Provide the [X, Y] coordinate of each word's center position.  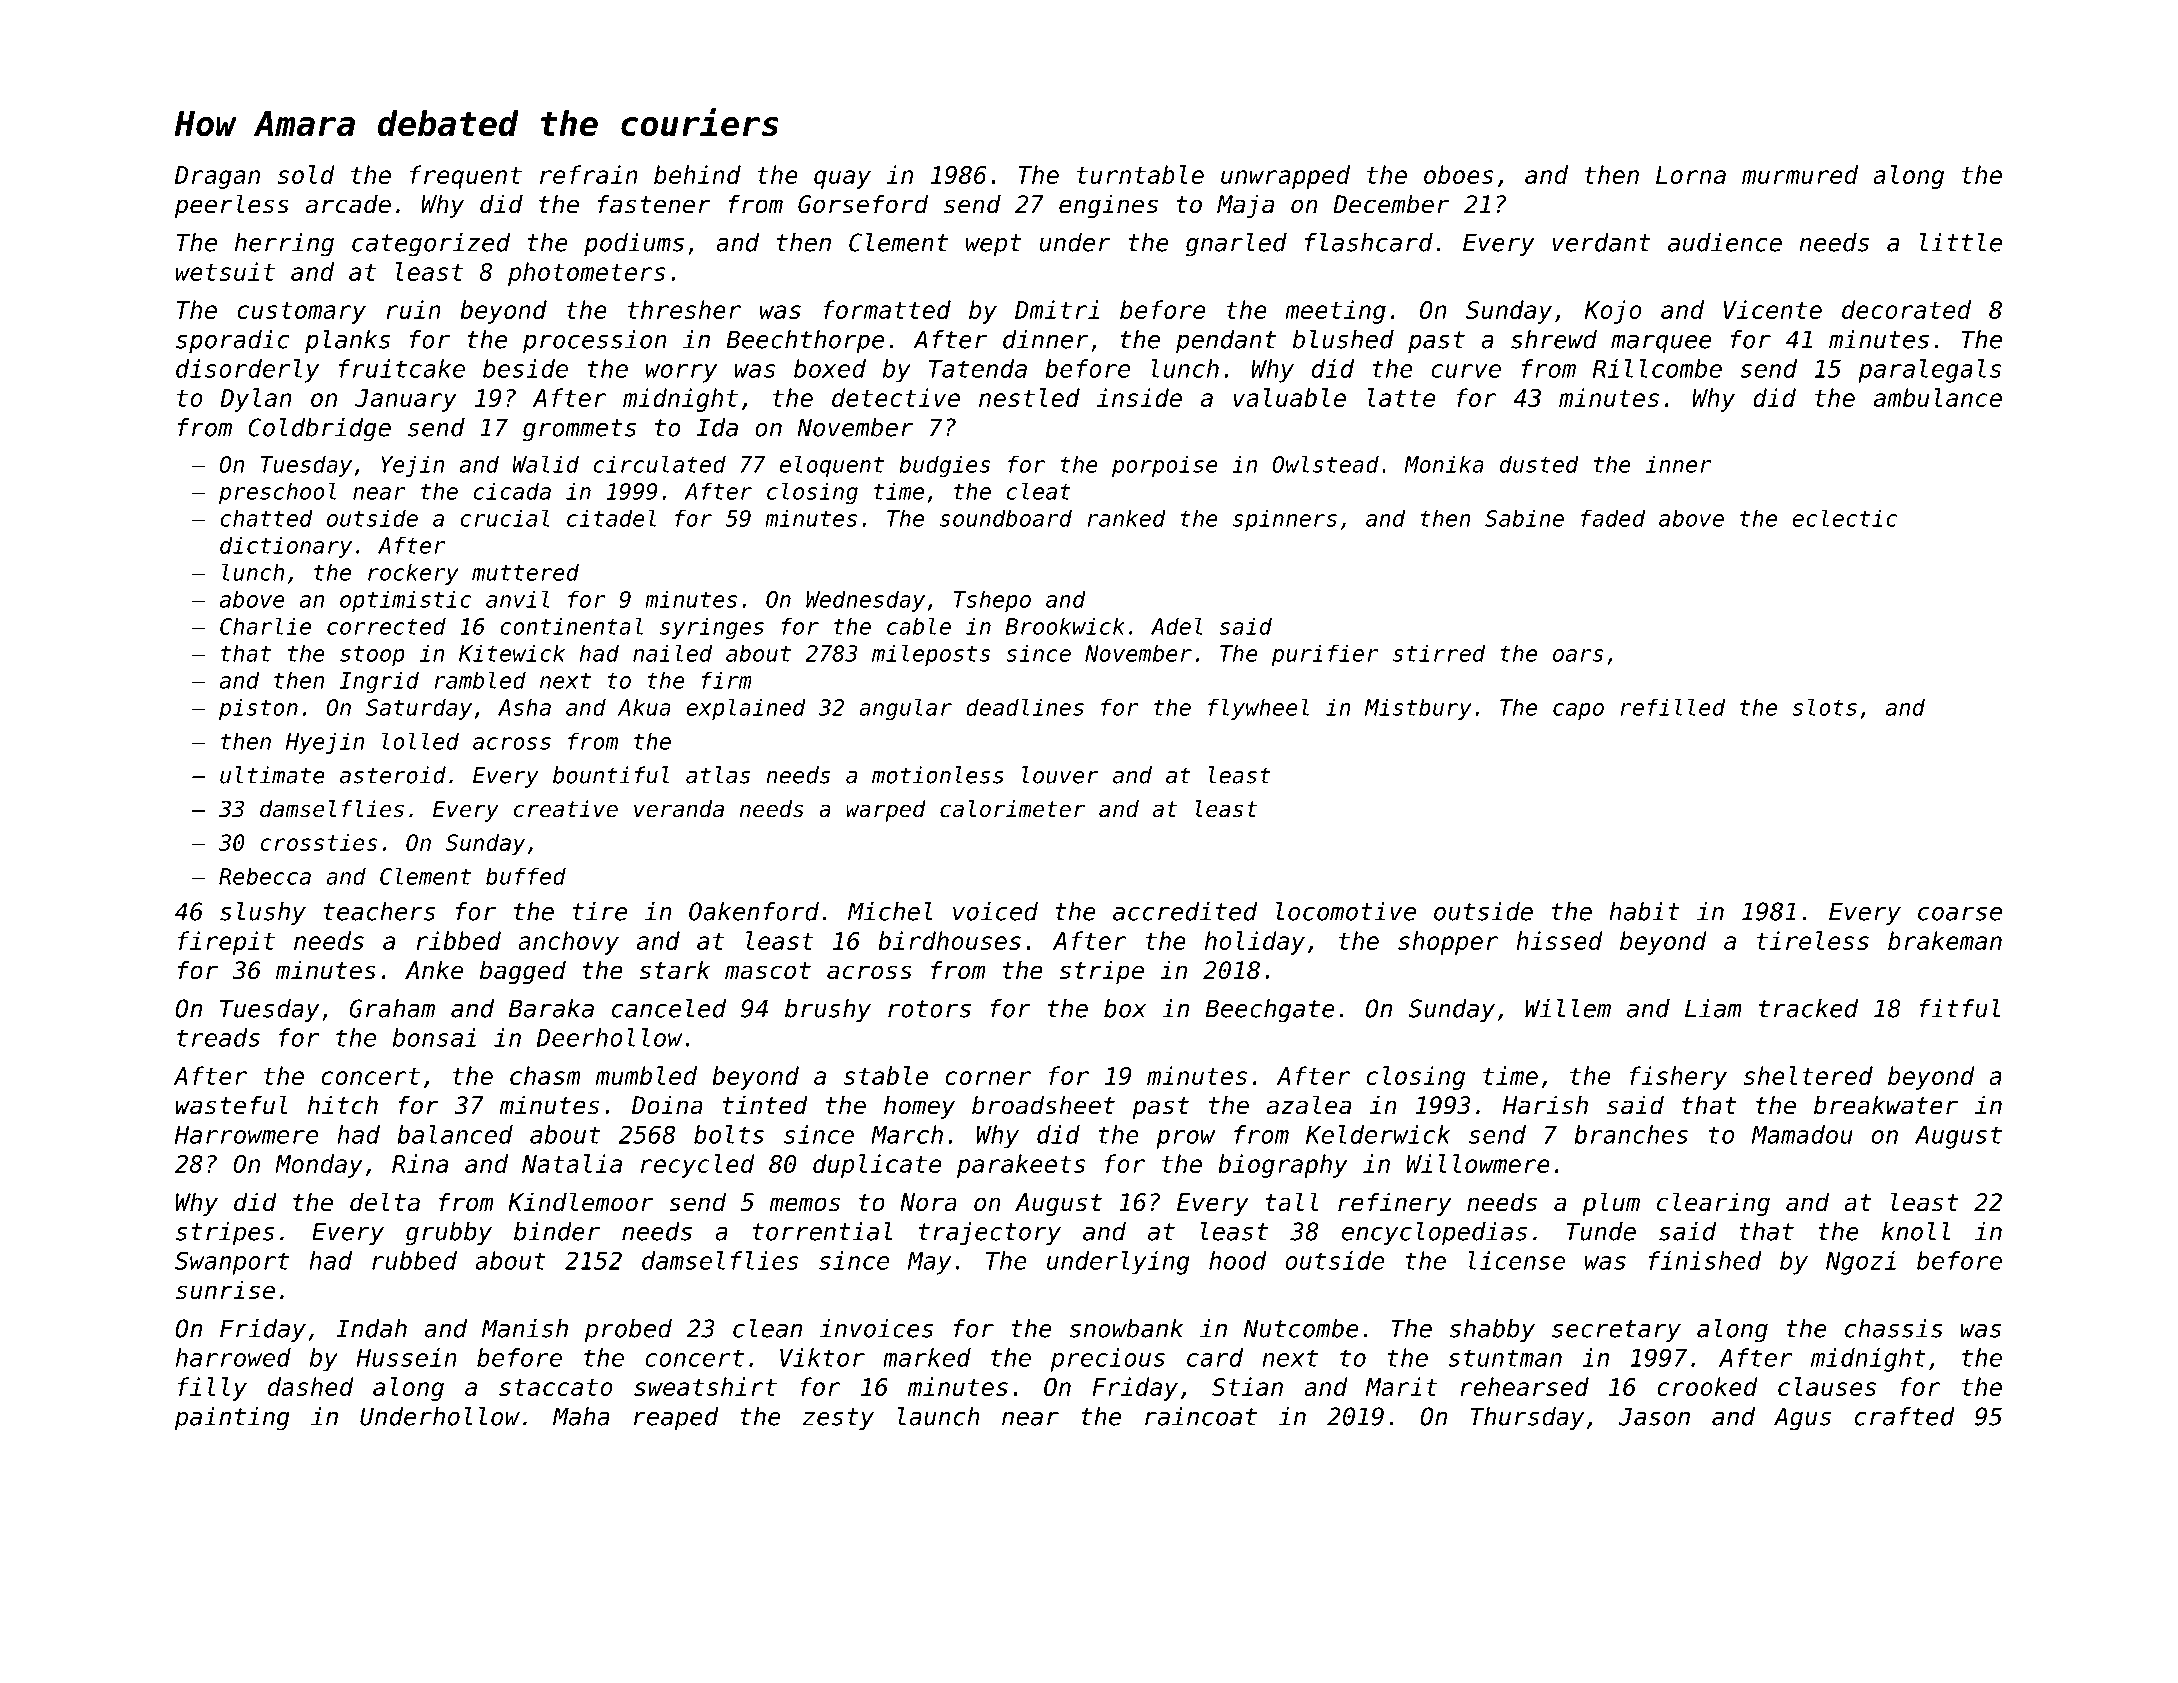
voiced [995, 911]
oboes [1459, 174]
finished [1705, 1260]
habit [1644, 911]
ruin [413, 309]
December [1391, 204]
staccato [556, 1387]
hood [1238, 1260]
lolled [420, 741]
